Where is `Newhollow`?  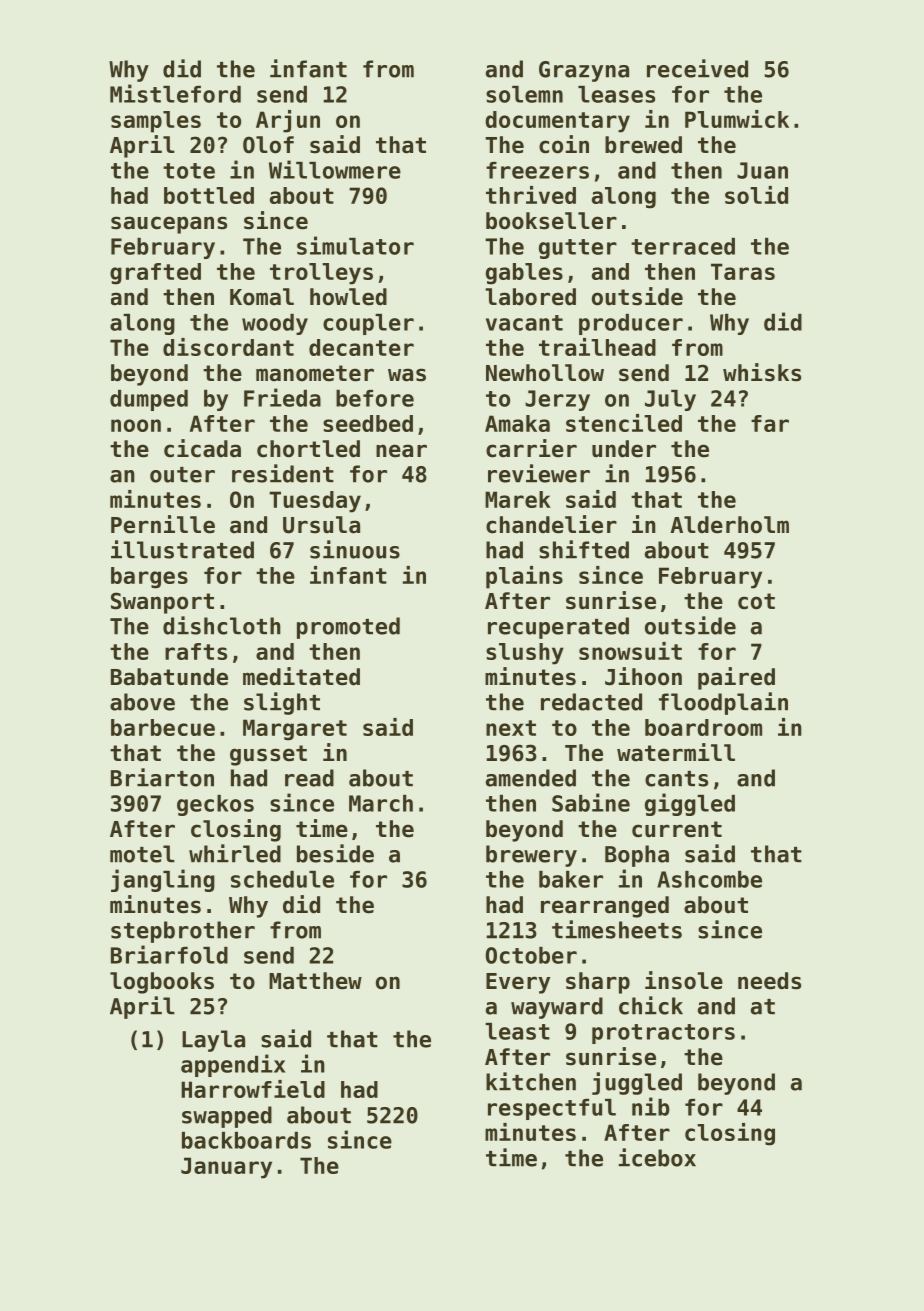
Newhollow is located at coordinates (545, 373).
